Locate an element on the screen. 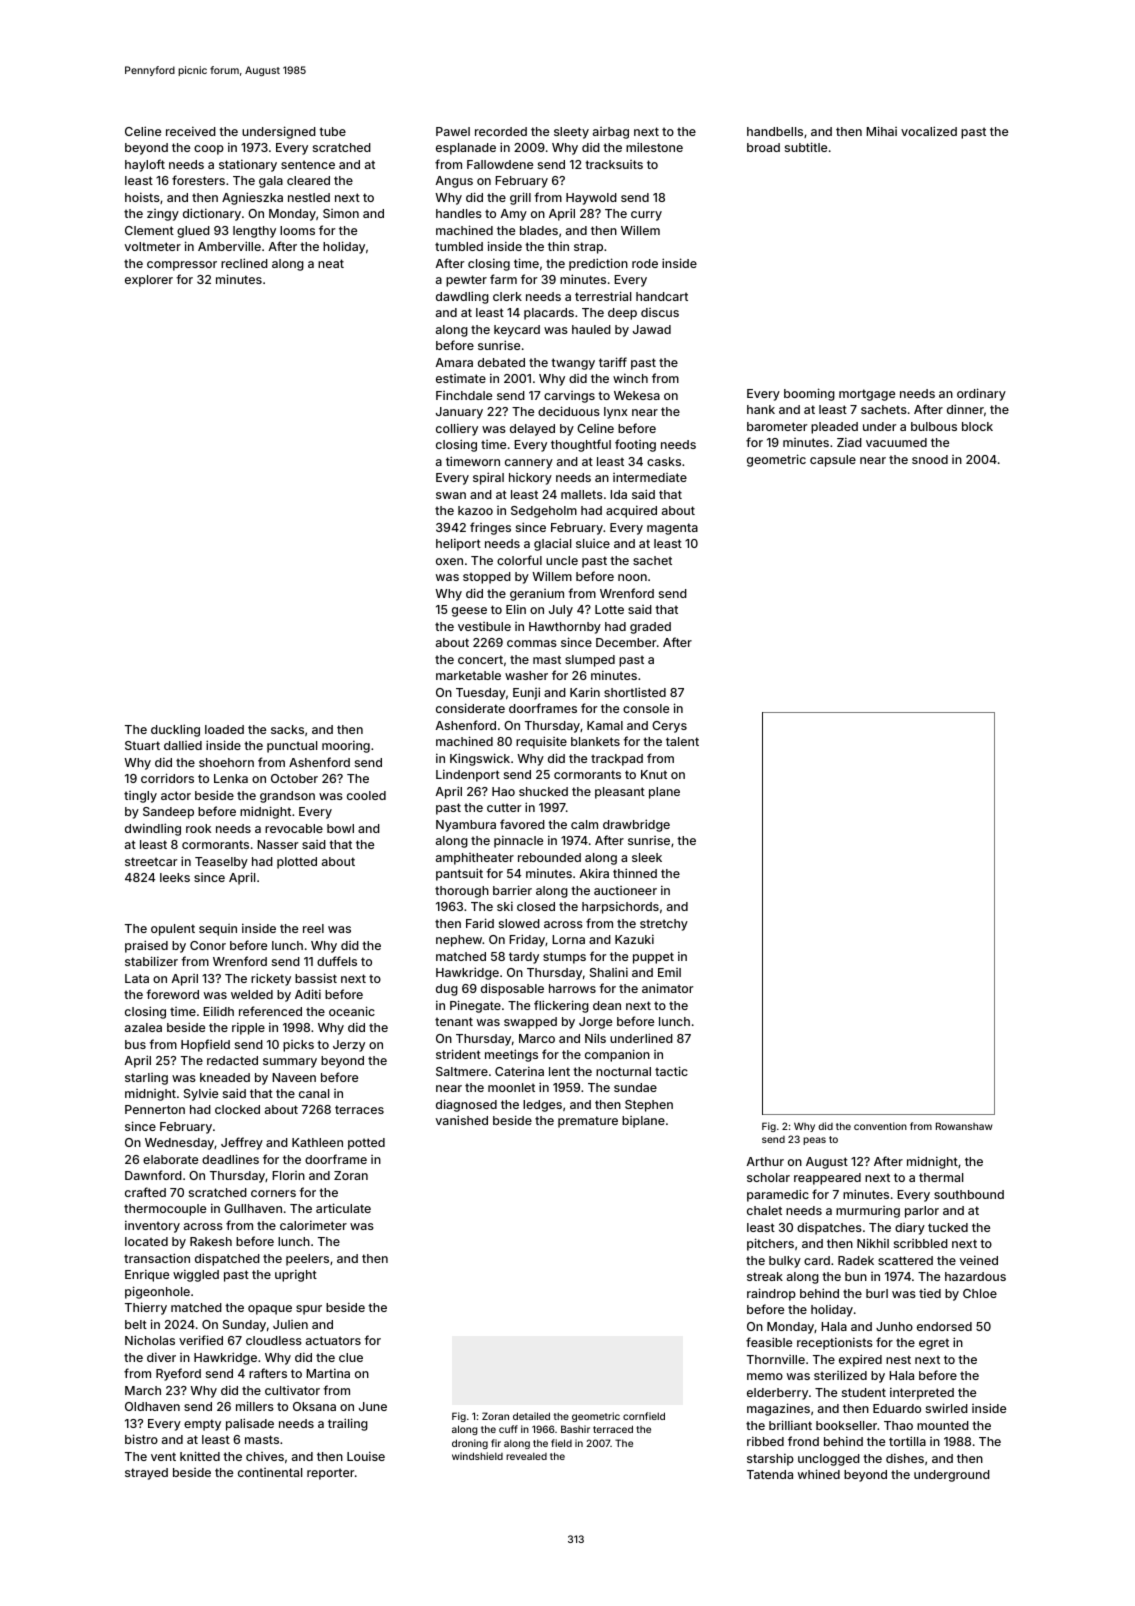  Pennerton is located at coordinates (155, 1109).
